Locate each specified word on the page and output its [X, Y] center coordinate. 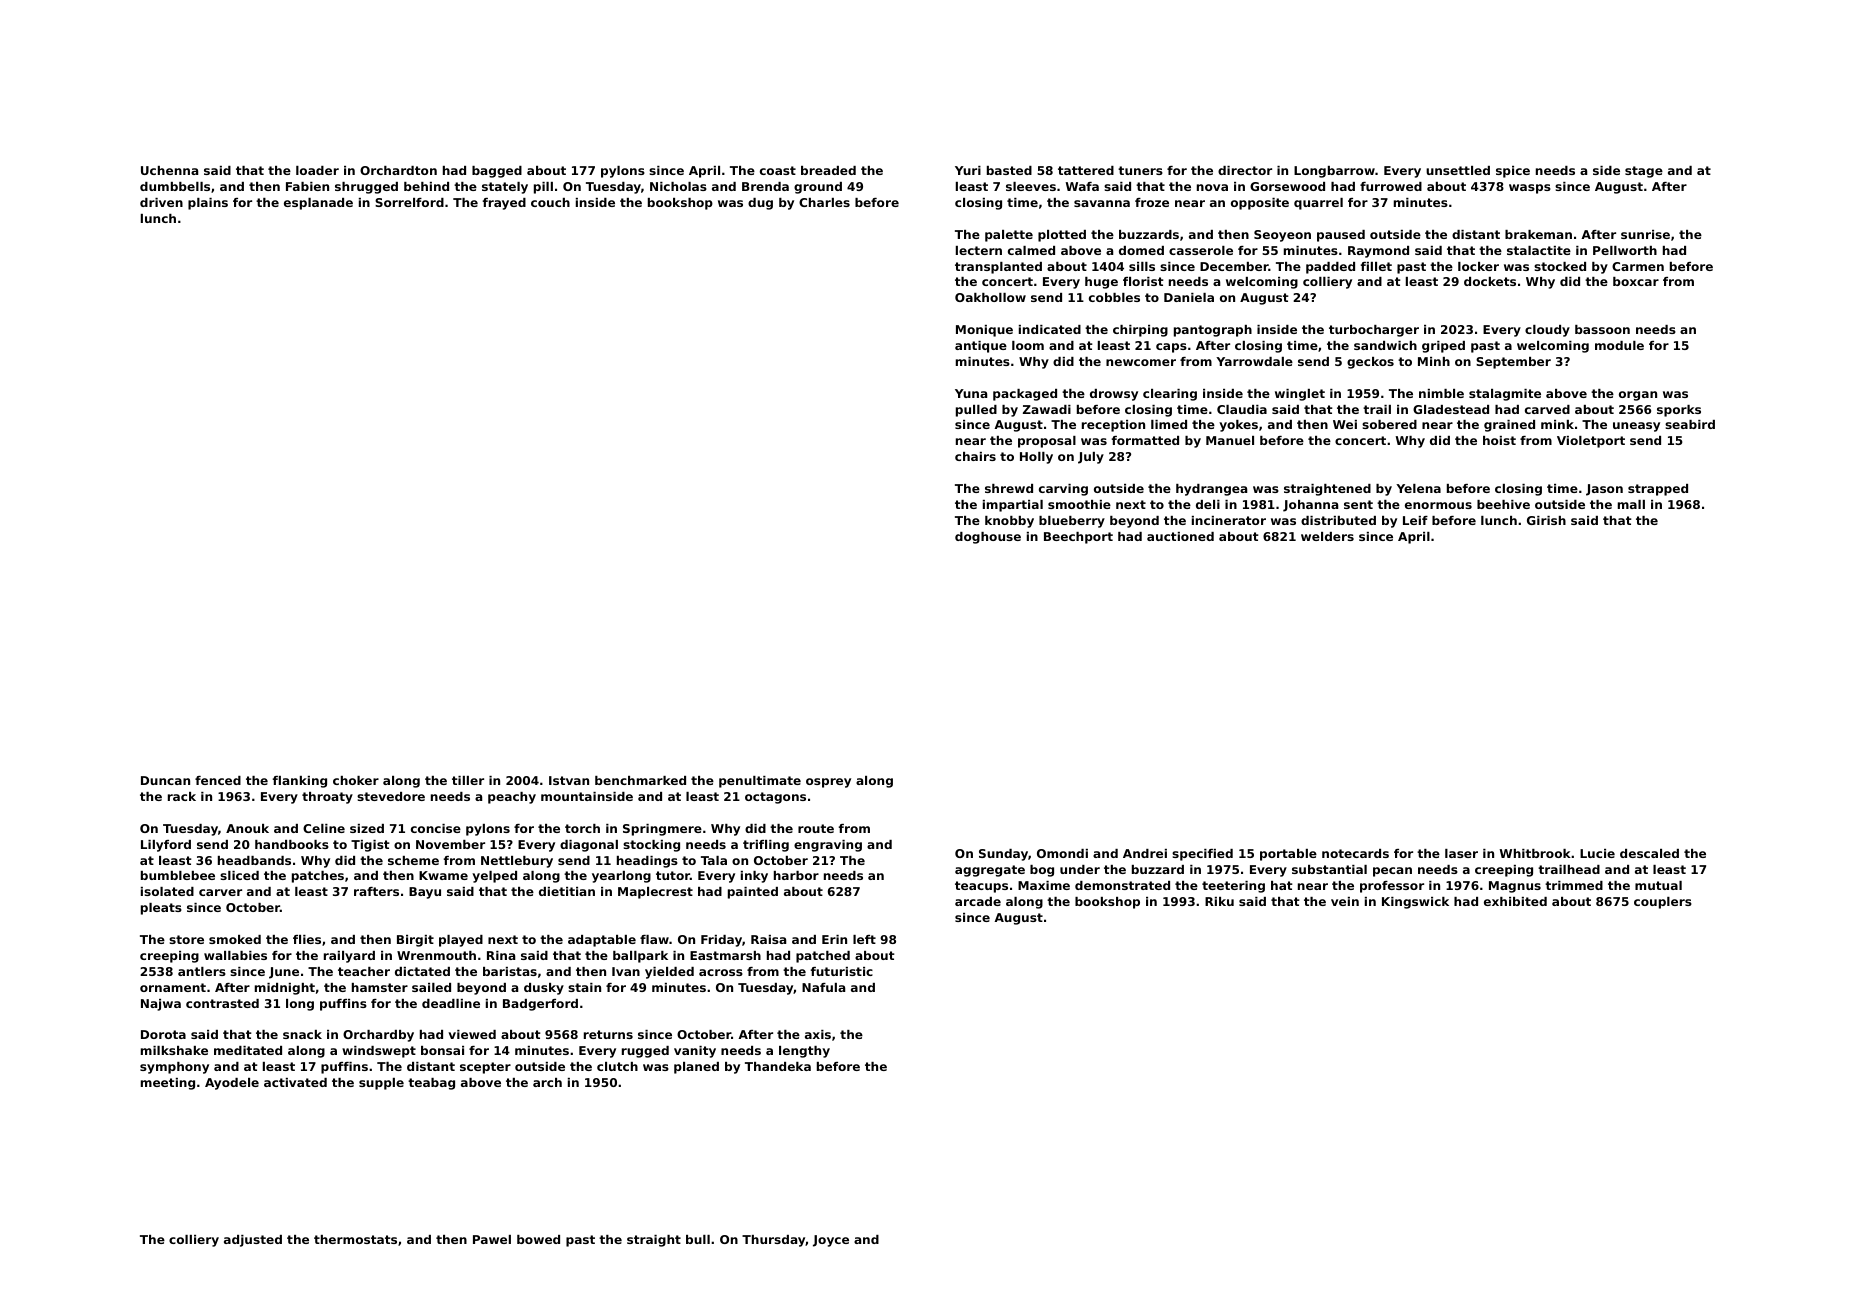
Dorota [163, 1034]
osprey [828, 783]
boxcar [1636, 281]
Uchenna [169, 170]
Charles [824, 202]
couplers [1663, 903]
